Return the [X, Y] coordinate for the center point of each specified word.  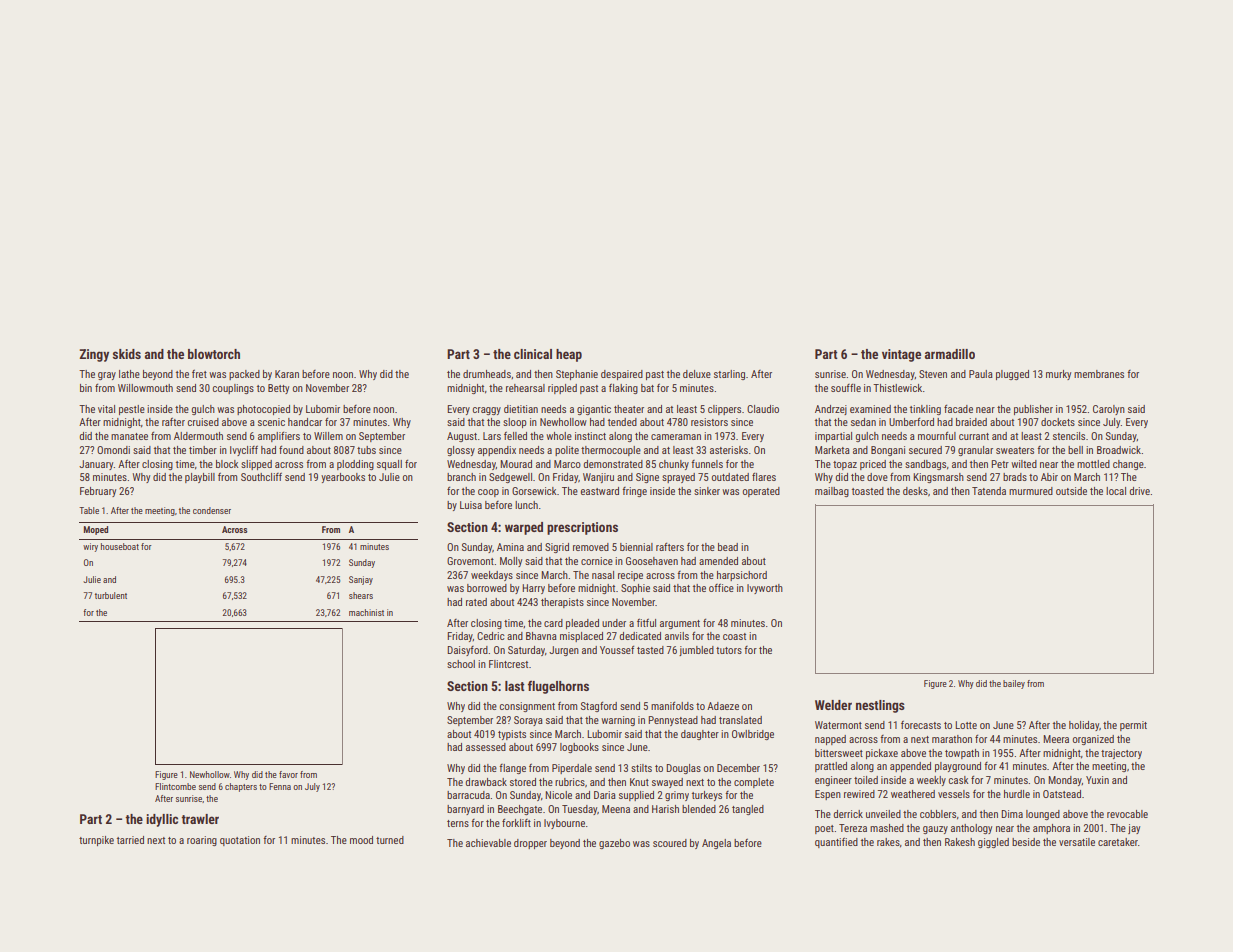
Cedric [491, 636]
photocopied [263, 410]
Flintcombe [175, 786]
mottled [1093, 464]
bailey [1014, 684]
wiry [90, 547]
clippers [724, 410]
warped [524, 528]
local [1116, 491]
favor [288, 774]
